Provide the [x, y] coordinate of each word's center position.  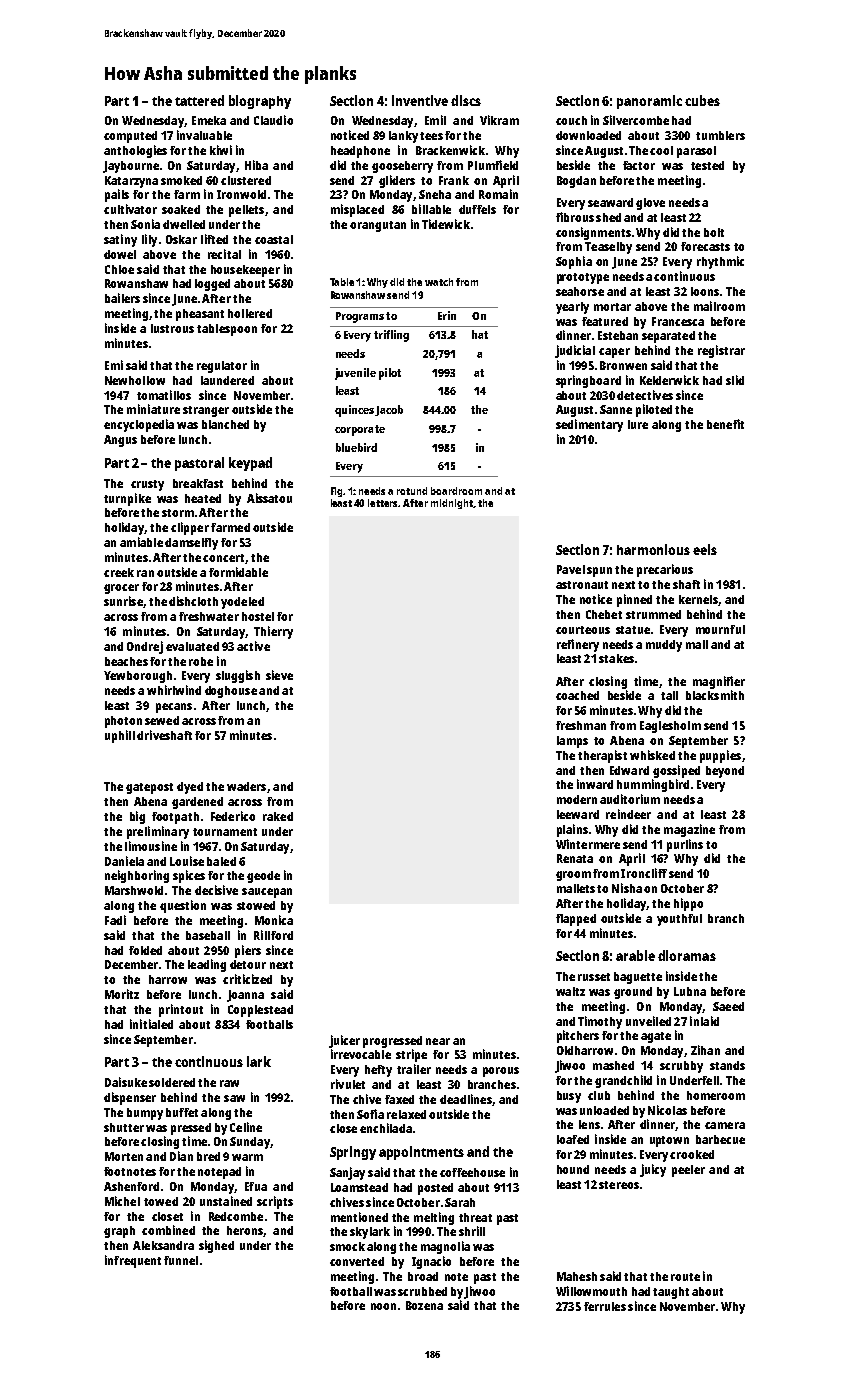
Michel [122, 1201]
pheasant [200, 315]
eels [705, 549]
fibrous [575, 217]
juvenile [355, 374]
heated [203, 498]
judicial [575, 351]
